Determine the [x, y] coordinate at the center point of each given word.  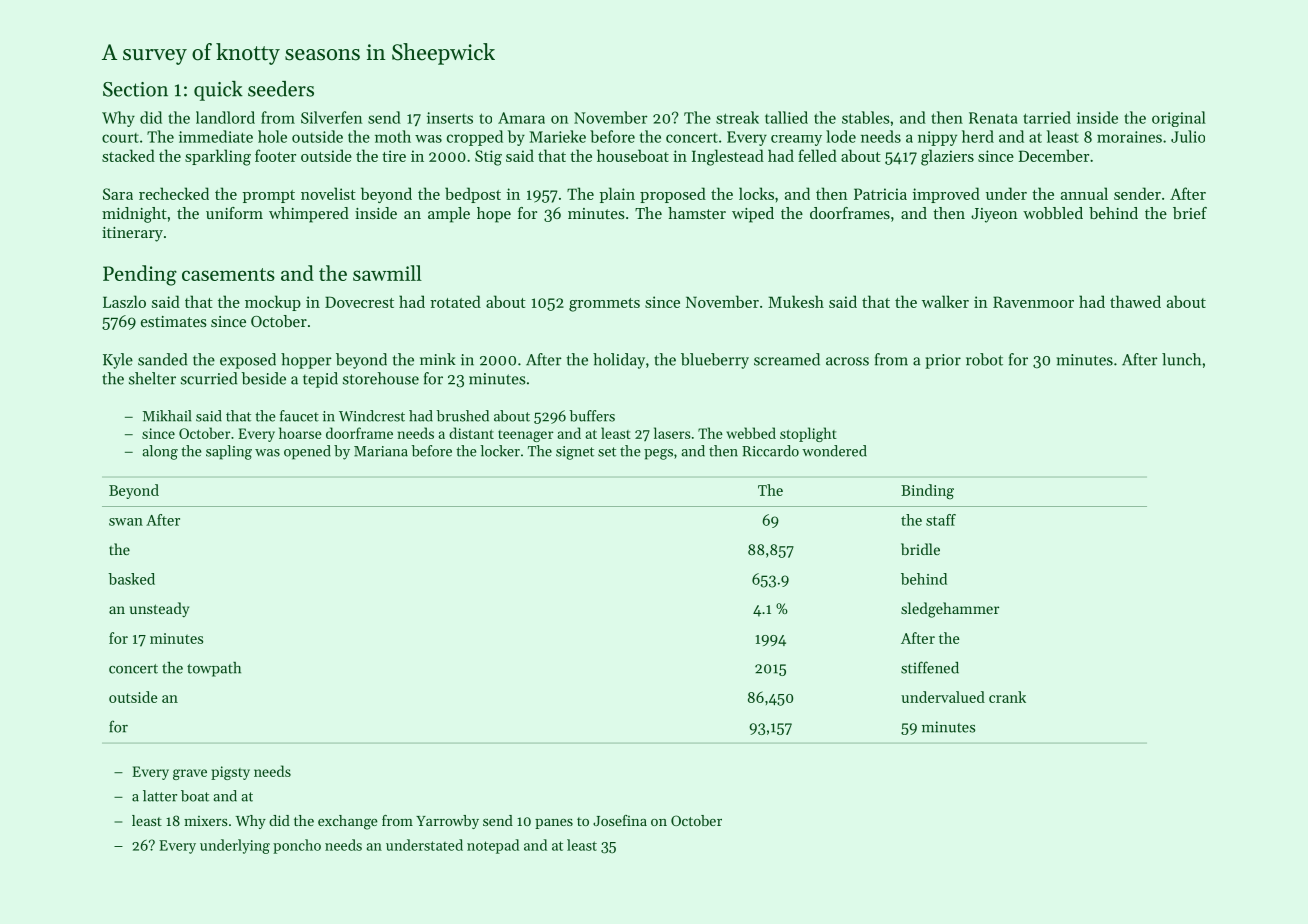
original [1179, 119]
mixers [205, 821]
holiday [619, 361]
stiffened [930, 667]
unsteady [159, 609]
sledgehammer [950, 610]
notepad [493, 846]
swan [126, 522]
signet [575, 453]
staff [941, 520]
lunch [1181, 359]
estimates [174, 321]
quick [218, 91]
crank [1007, 697]
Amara [521, 118]
